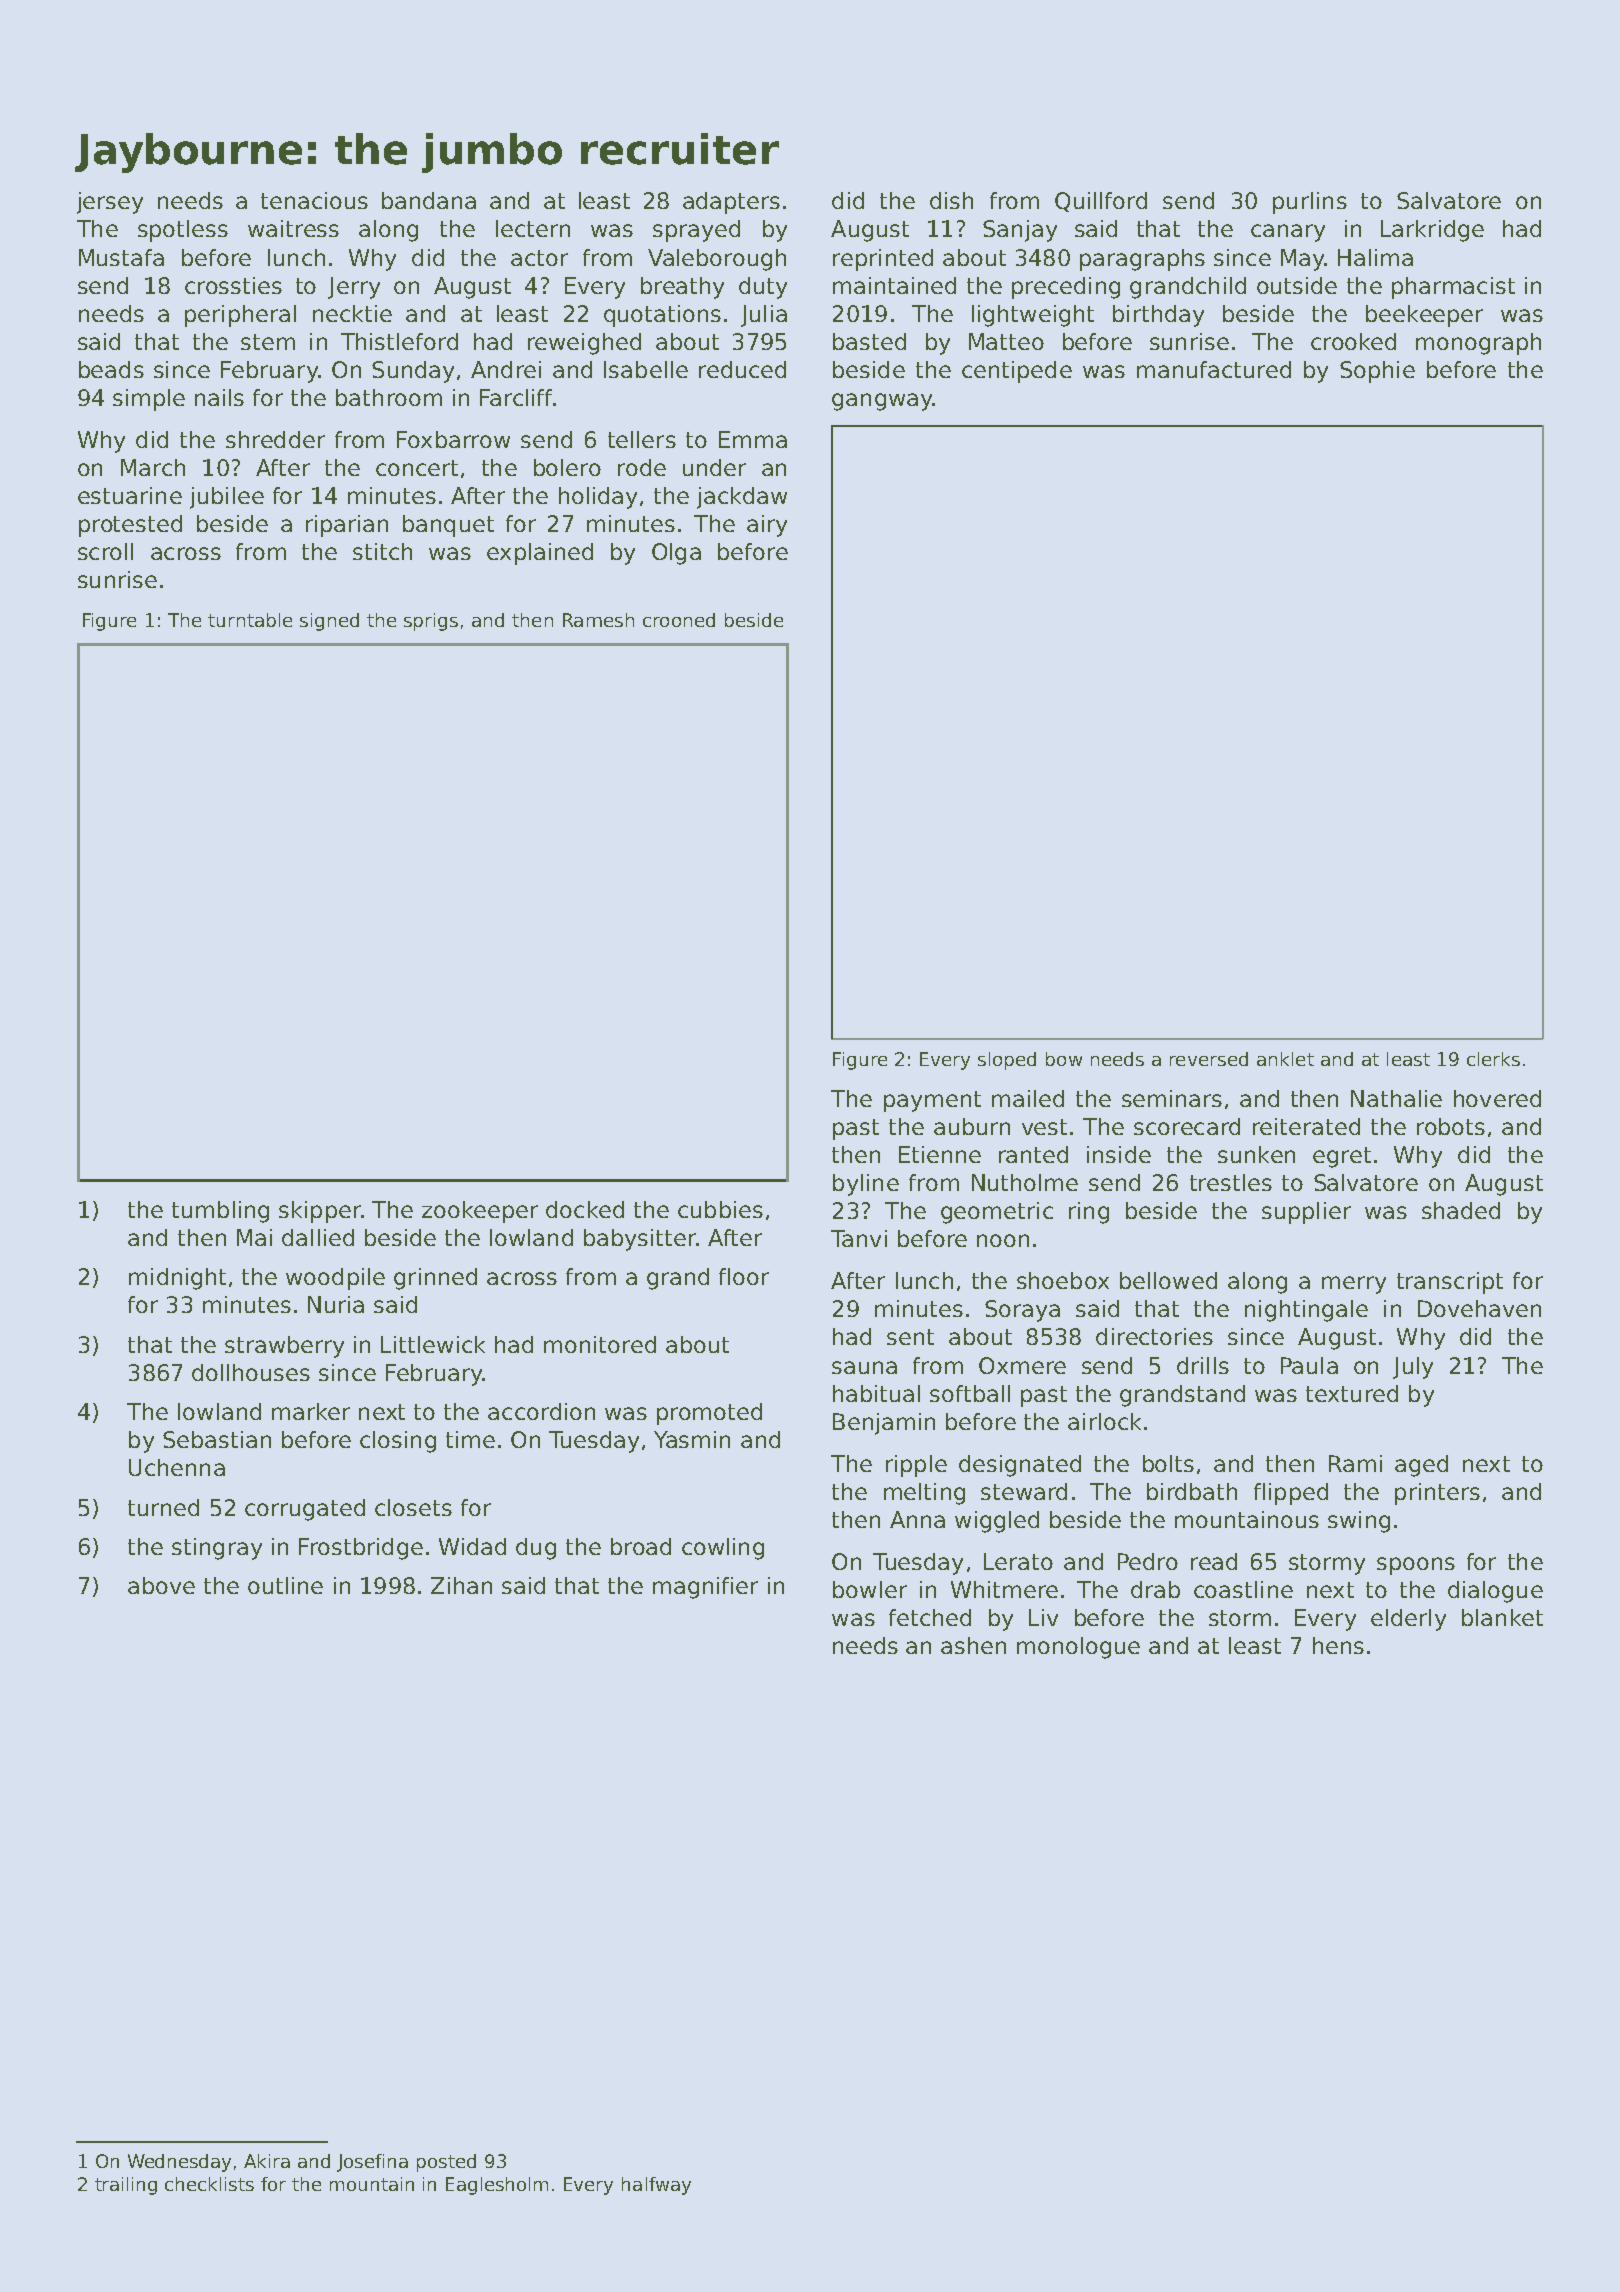  Describe the element at coordinates (220, 1212) in the screenshot. I see `tumbling` at that location.
